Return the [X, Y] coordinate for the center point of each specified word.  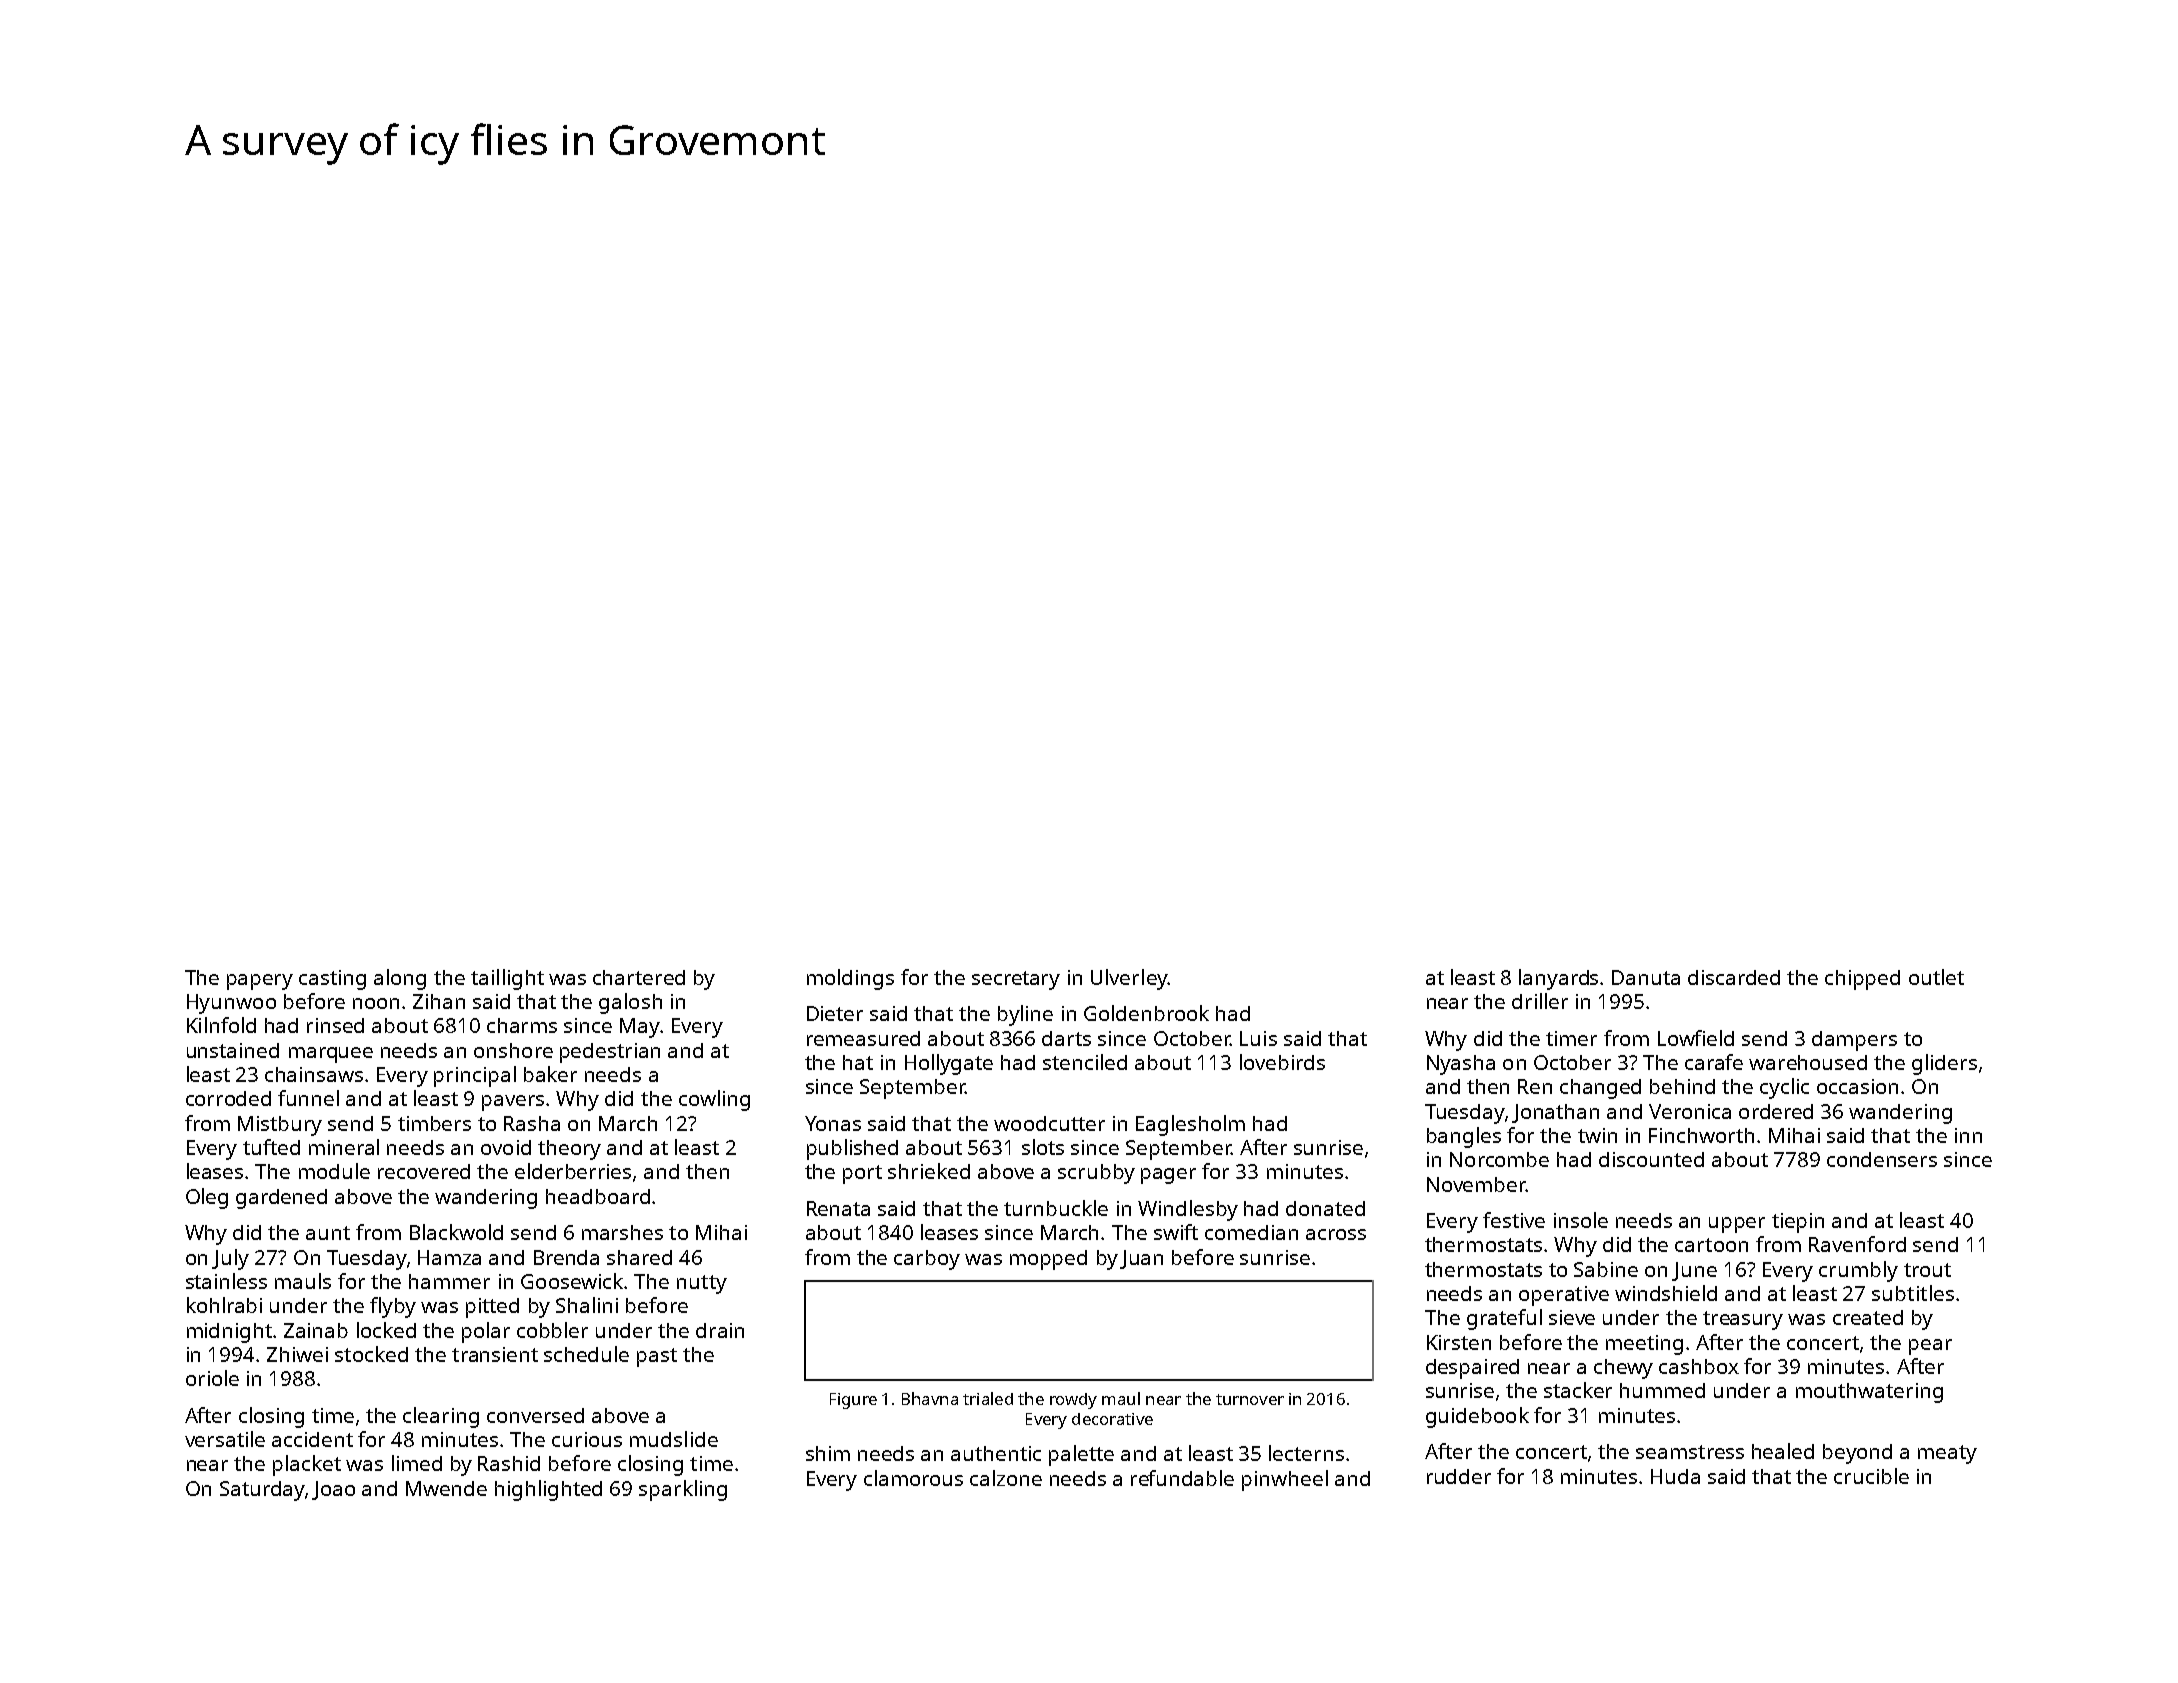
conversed [535, 1415]
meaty [1947, 1454]
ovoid [506, 1147]
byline [1025, 1015]
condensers [1882, 1159]
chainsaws [314, 1074]
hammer [449, 1281]
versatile [225, 1439]
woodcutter [1049, 1123]
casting [332, 980]
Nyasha [1461, 1065]
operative [1564, 1296]
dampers [1854, 1041]
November [1476, 1184]
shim [828, 1453]
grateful [1504, 1319]
